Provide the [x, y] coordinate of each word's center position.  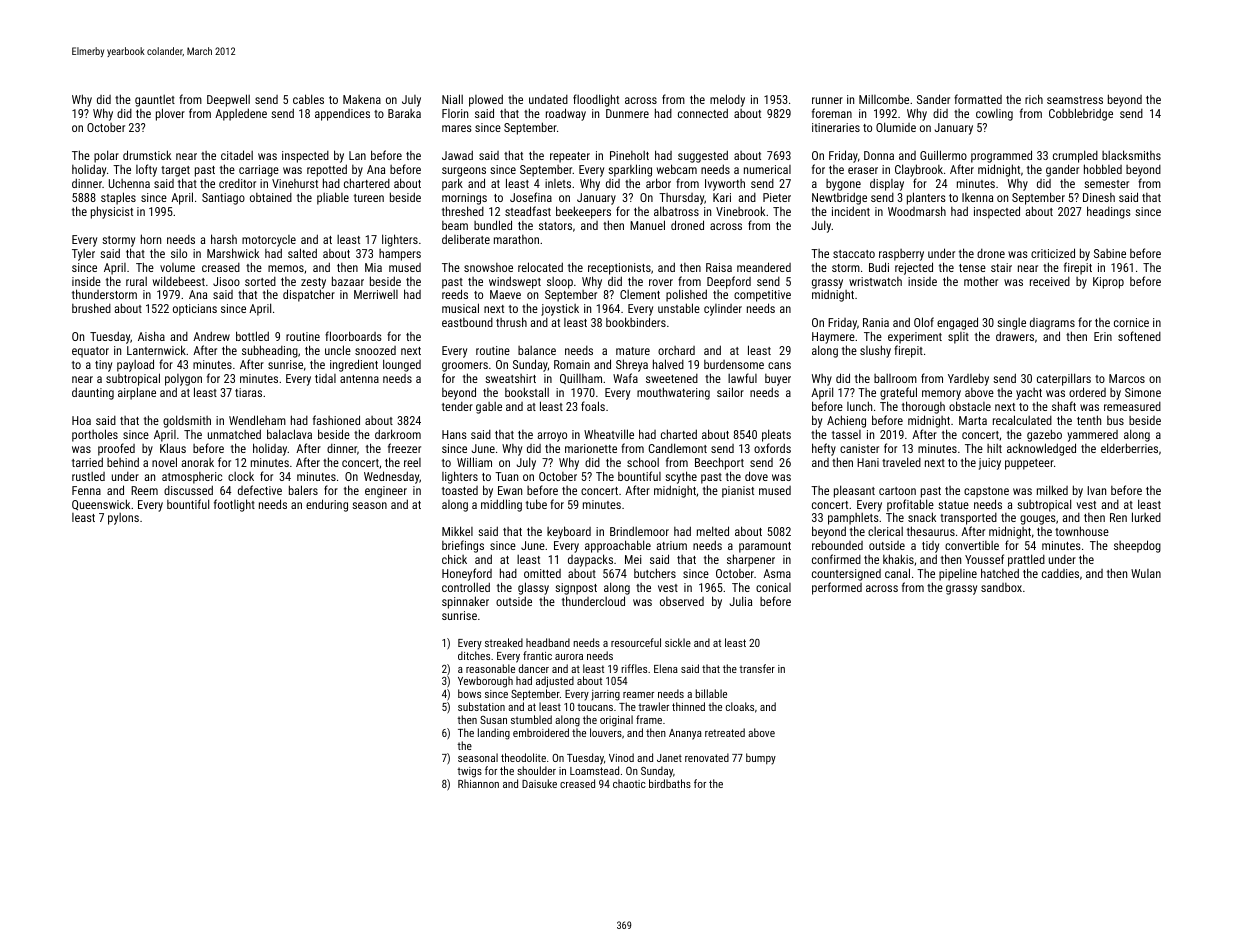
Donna [879, 155]
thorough [923, 407]
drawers [1015, 336]
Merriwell [376, 294]
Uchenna [129, 183]
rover [661, 282]
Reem [144, 490]
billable [711, 693]
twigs [469, 772]
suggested [703, 156]
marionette [591, 448]
